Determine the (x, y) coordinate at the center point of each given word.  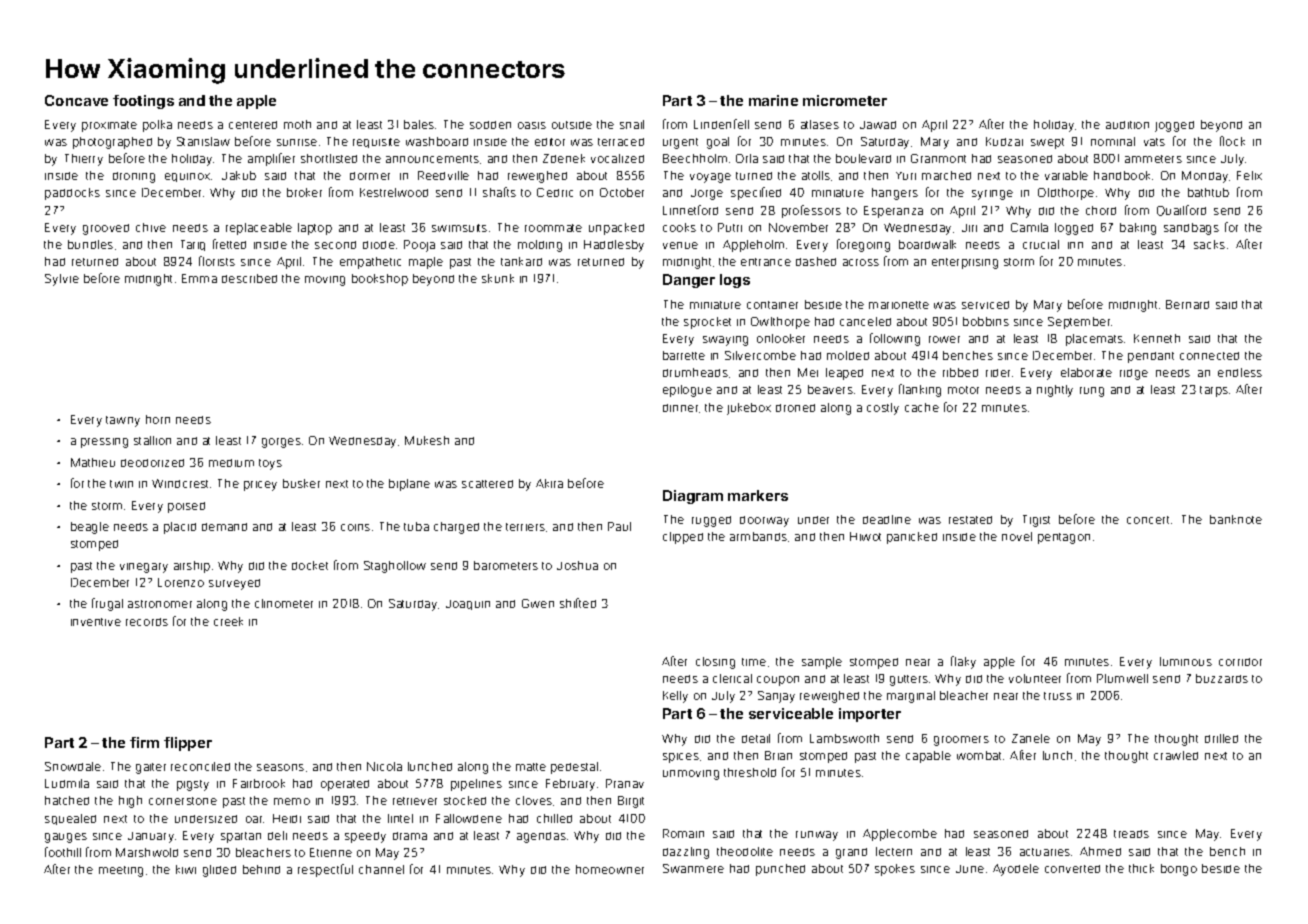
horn (158, 419)
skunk (498, 278)
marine (773, 100)
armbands (758, 536)
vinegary (144, 568)
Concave (76, 100)
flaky (963, 662)
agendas (541, 837)
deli (277, 835)
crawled (1176, 755)
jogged (1174, 126)
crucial (1041, 244)
